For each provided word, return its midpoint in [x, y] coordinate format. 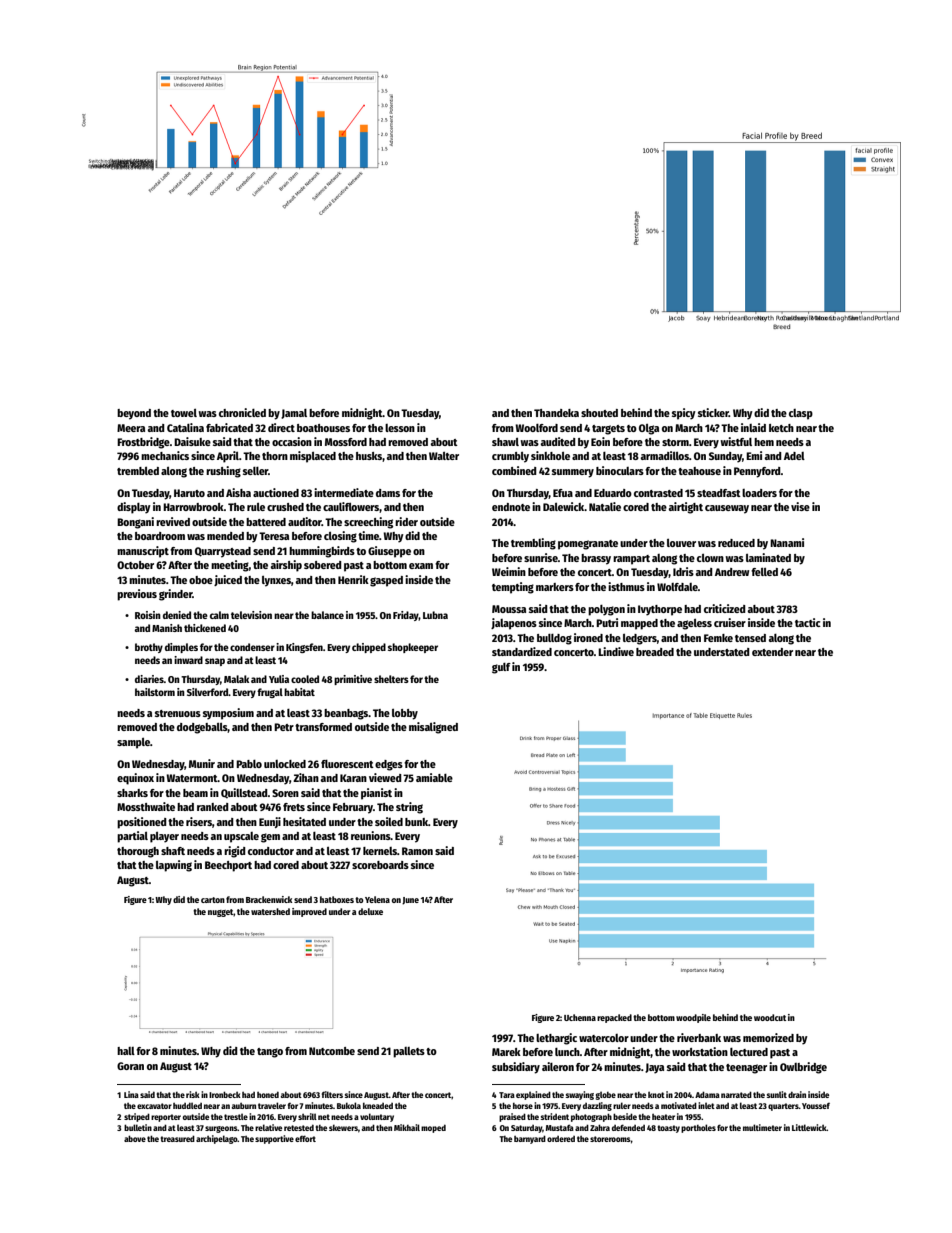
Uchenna [580, 1017]
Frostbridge [143, 443]
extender [772, 652]
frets [294, 807]
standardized [522, 651]
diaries [149, 679]
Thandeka [556, 413]
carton [213, 900]
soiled [389, 821]
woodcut [770, 1017]
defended [628, 1127]
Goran [130, 1066]
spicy [684, 414]
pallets [409, 1052]
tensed [750, 638]
